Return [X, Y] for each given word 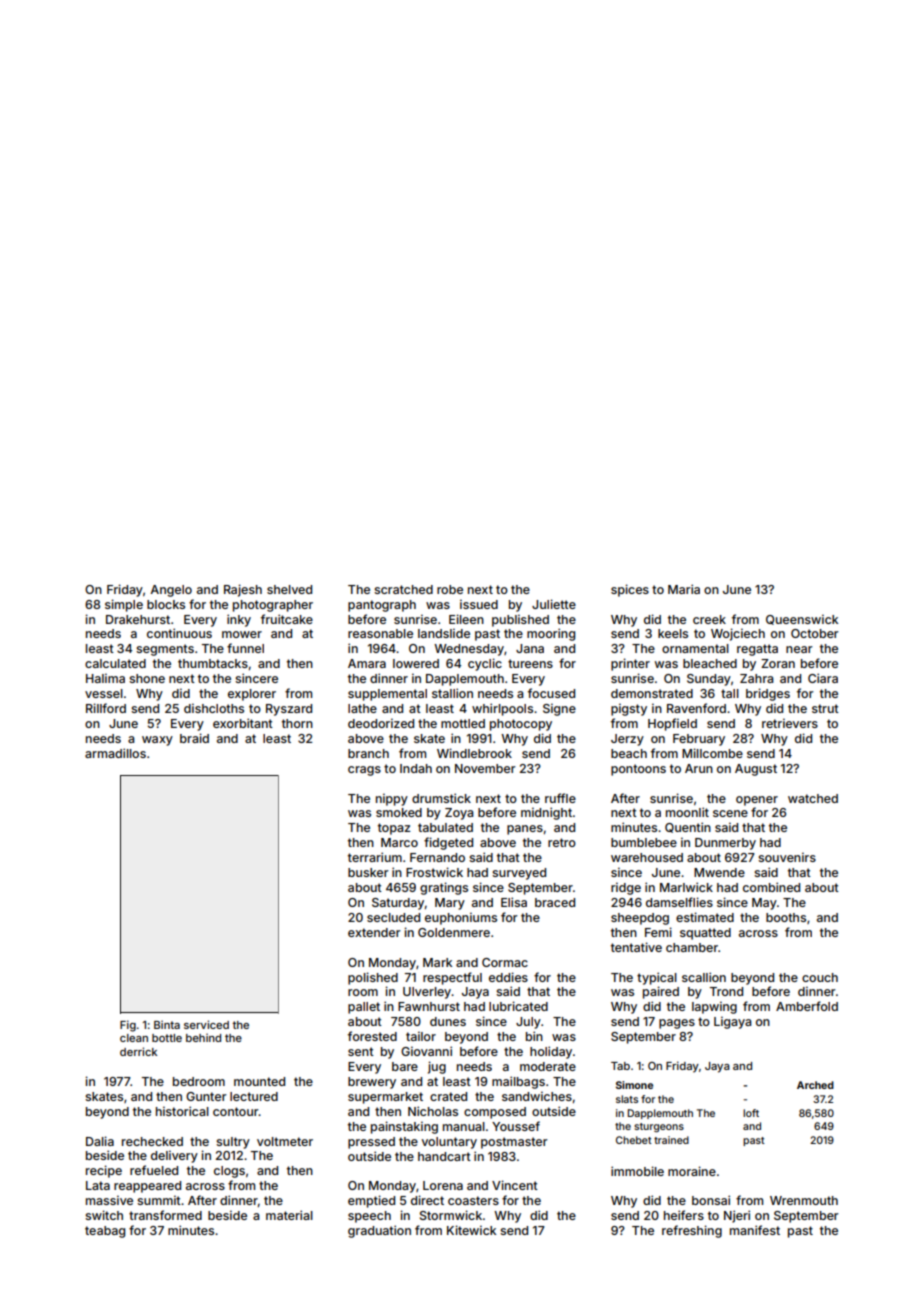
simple [124, 605]
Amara [367, 663]
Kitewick [471, 1230]
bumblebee [644, 842]
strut [825, 708]
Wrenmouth [804, 1200]
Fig [128, 1026]
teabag [105, 1232]
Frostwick [434, 872]
